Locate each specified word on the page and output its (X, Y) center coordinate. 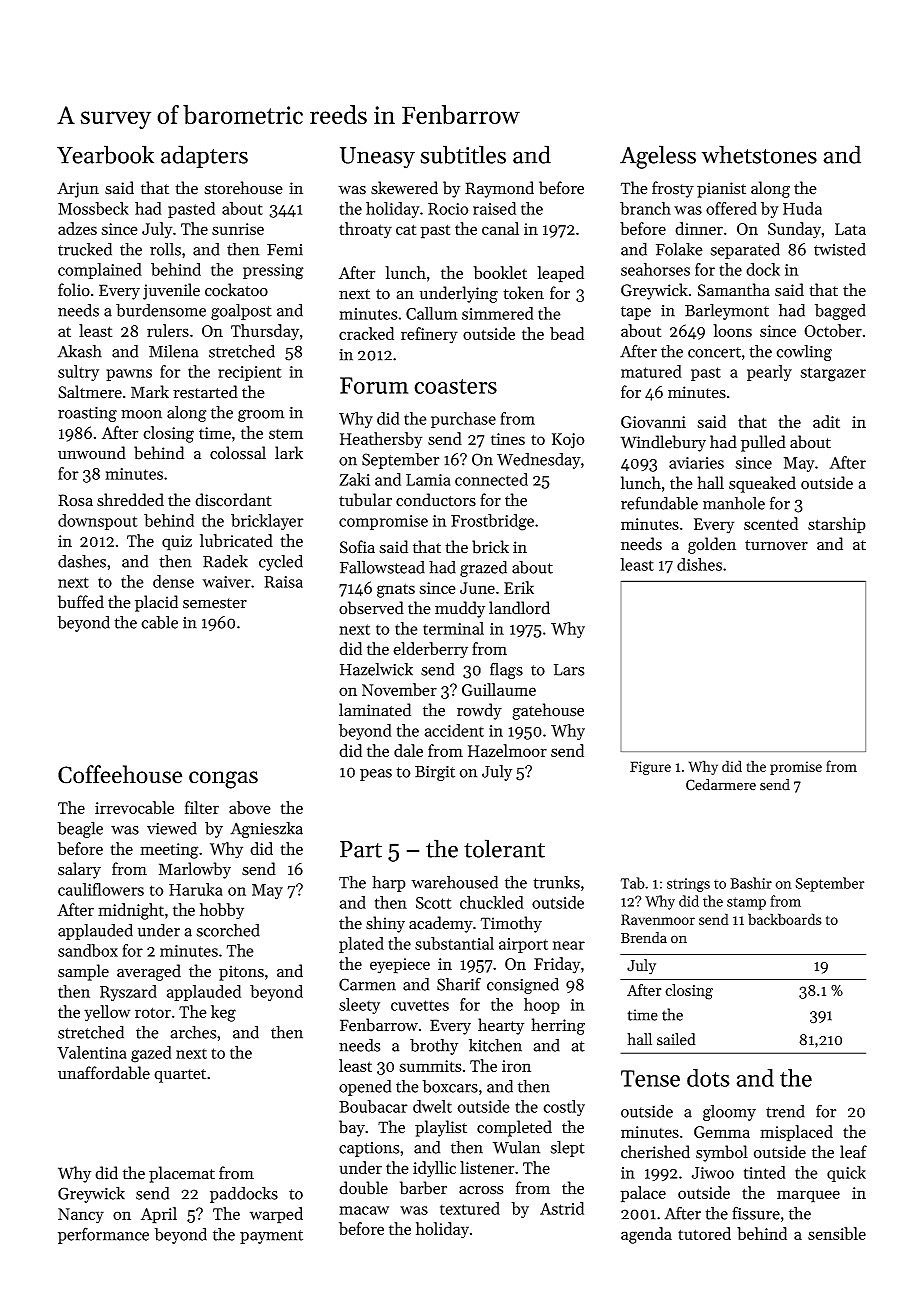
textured (470, 1208)
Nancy (81, 1216)
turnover (776, 545)
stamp (746, 903)
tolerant (504, 848)
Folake (679, 249)
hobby (222, 911)
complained (100, 271)
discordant (233, 500)
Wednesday (539, 460)
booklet (500, 272)
